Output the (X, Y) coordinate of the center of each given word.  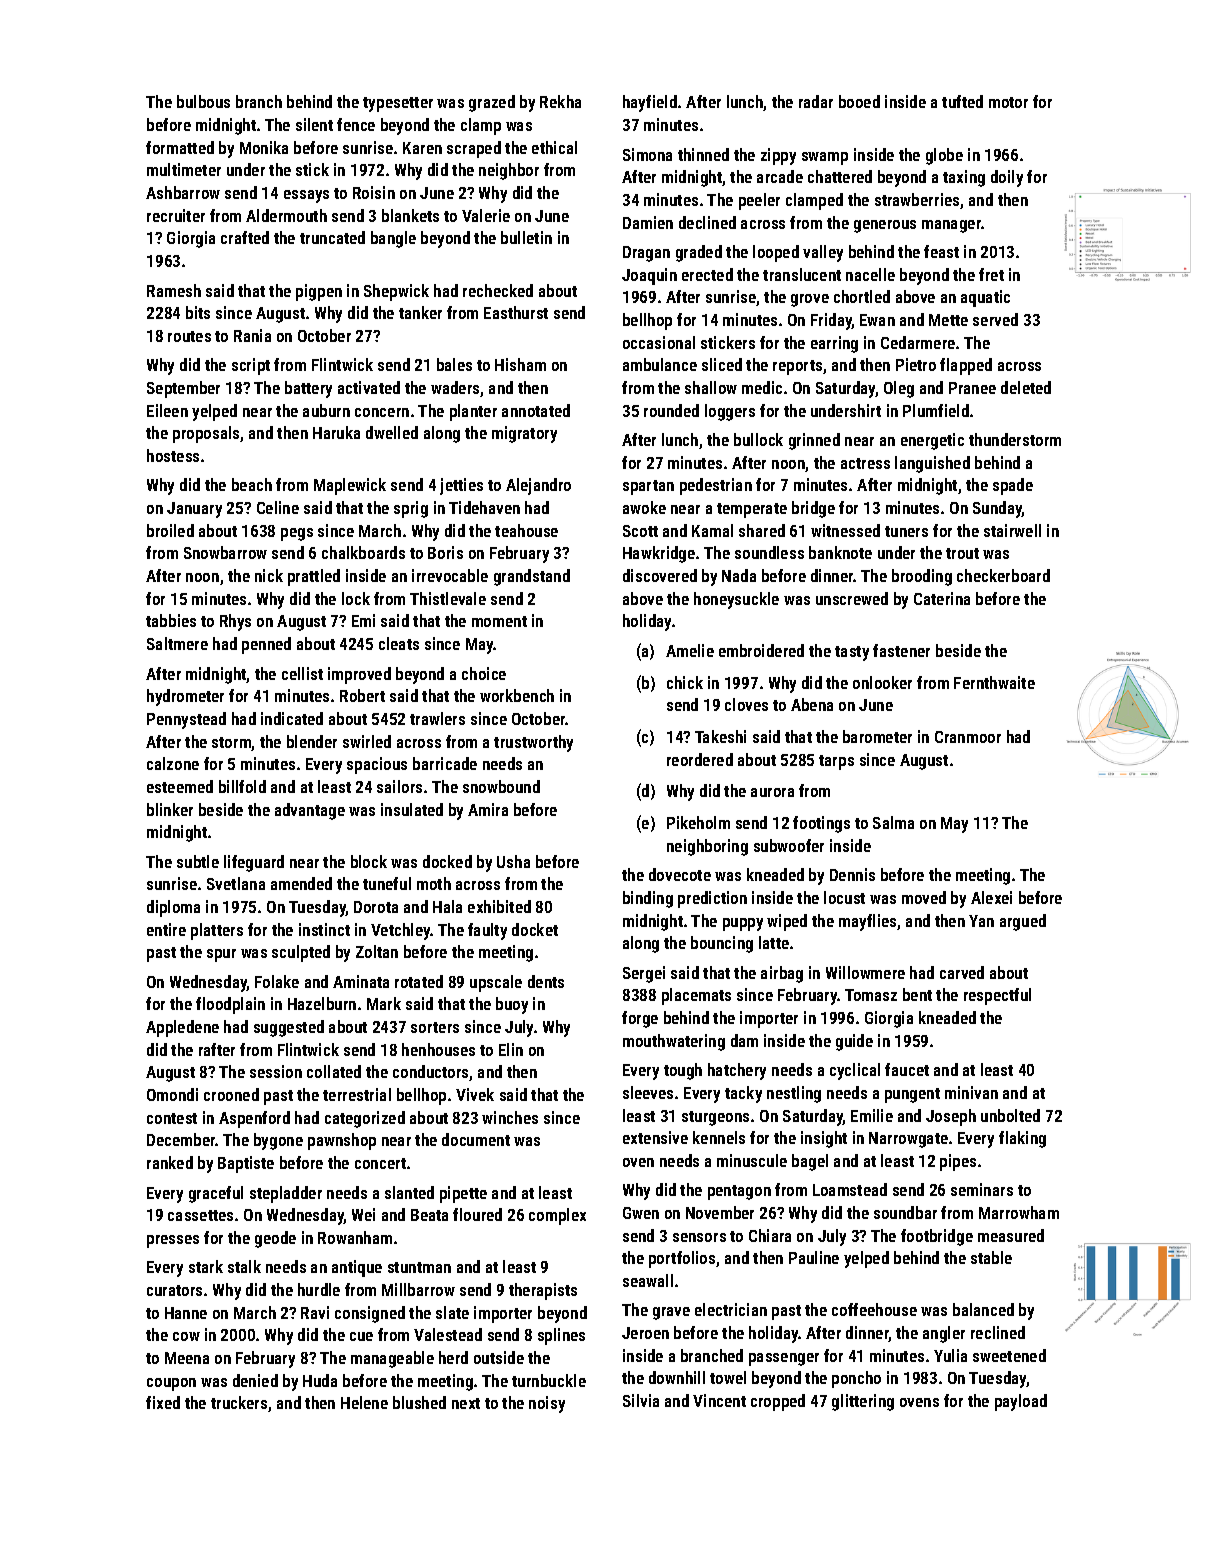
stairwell (1012, 530)
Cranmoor (968, 737)
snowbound (501, 786)
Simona (647, 154)
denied (255, 1380)
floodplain (230, 1005)
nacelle (870, 274)
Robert (362, 695)
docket (535, 929)
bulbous (203, 101)
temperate (752, 510)
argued (1023, 922)
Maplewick (350, 486)
